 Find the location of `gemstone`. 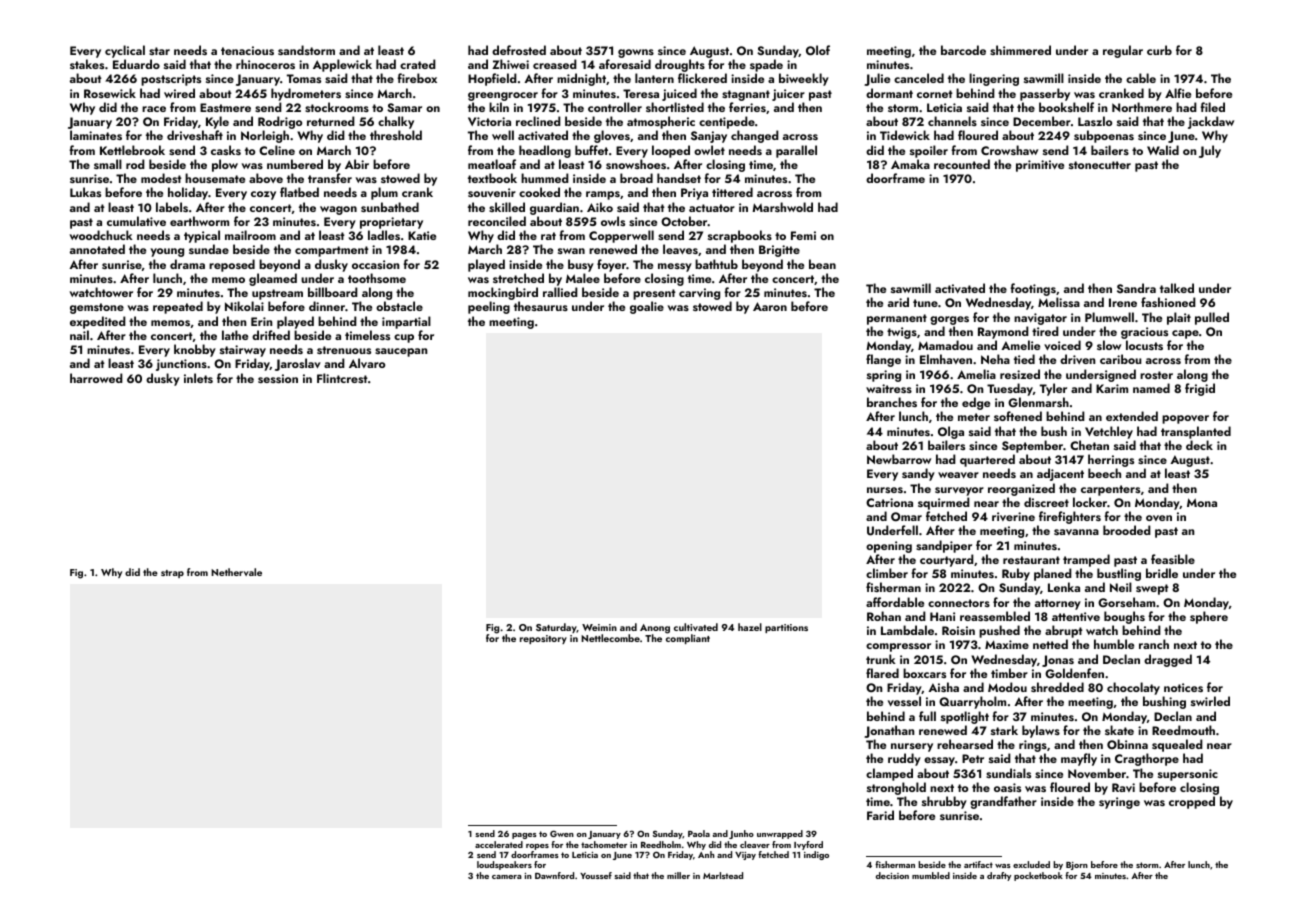

gemstone is located at coordinates (97, 308).
